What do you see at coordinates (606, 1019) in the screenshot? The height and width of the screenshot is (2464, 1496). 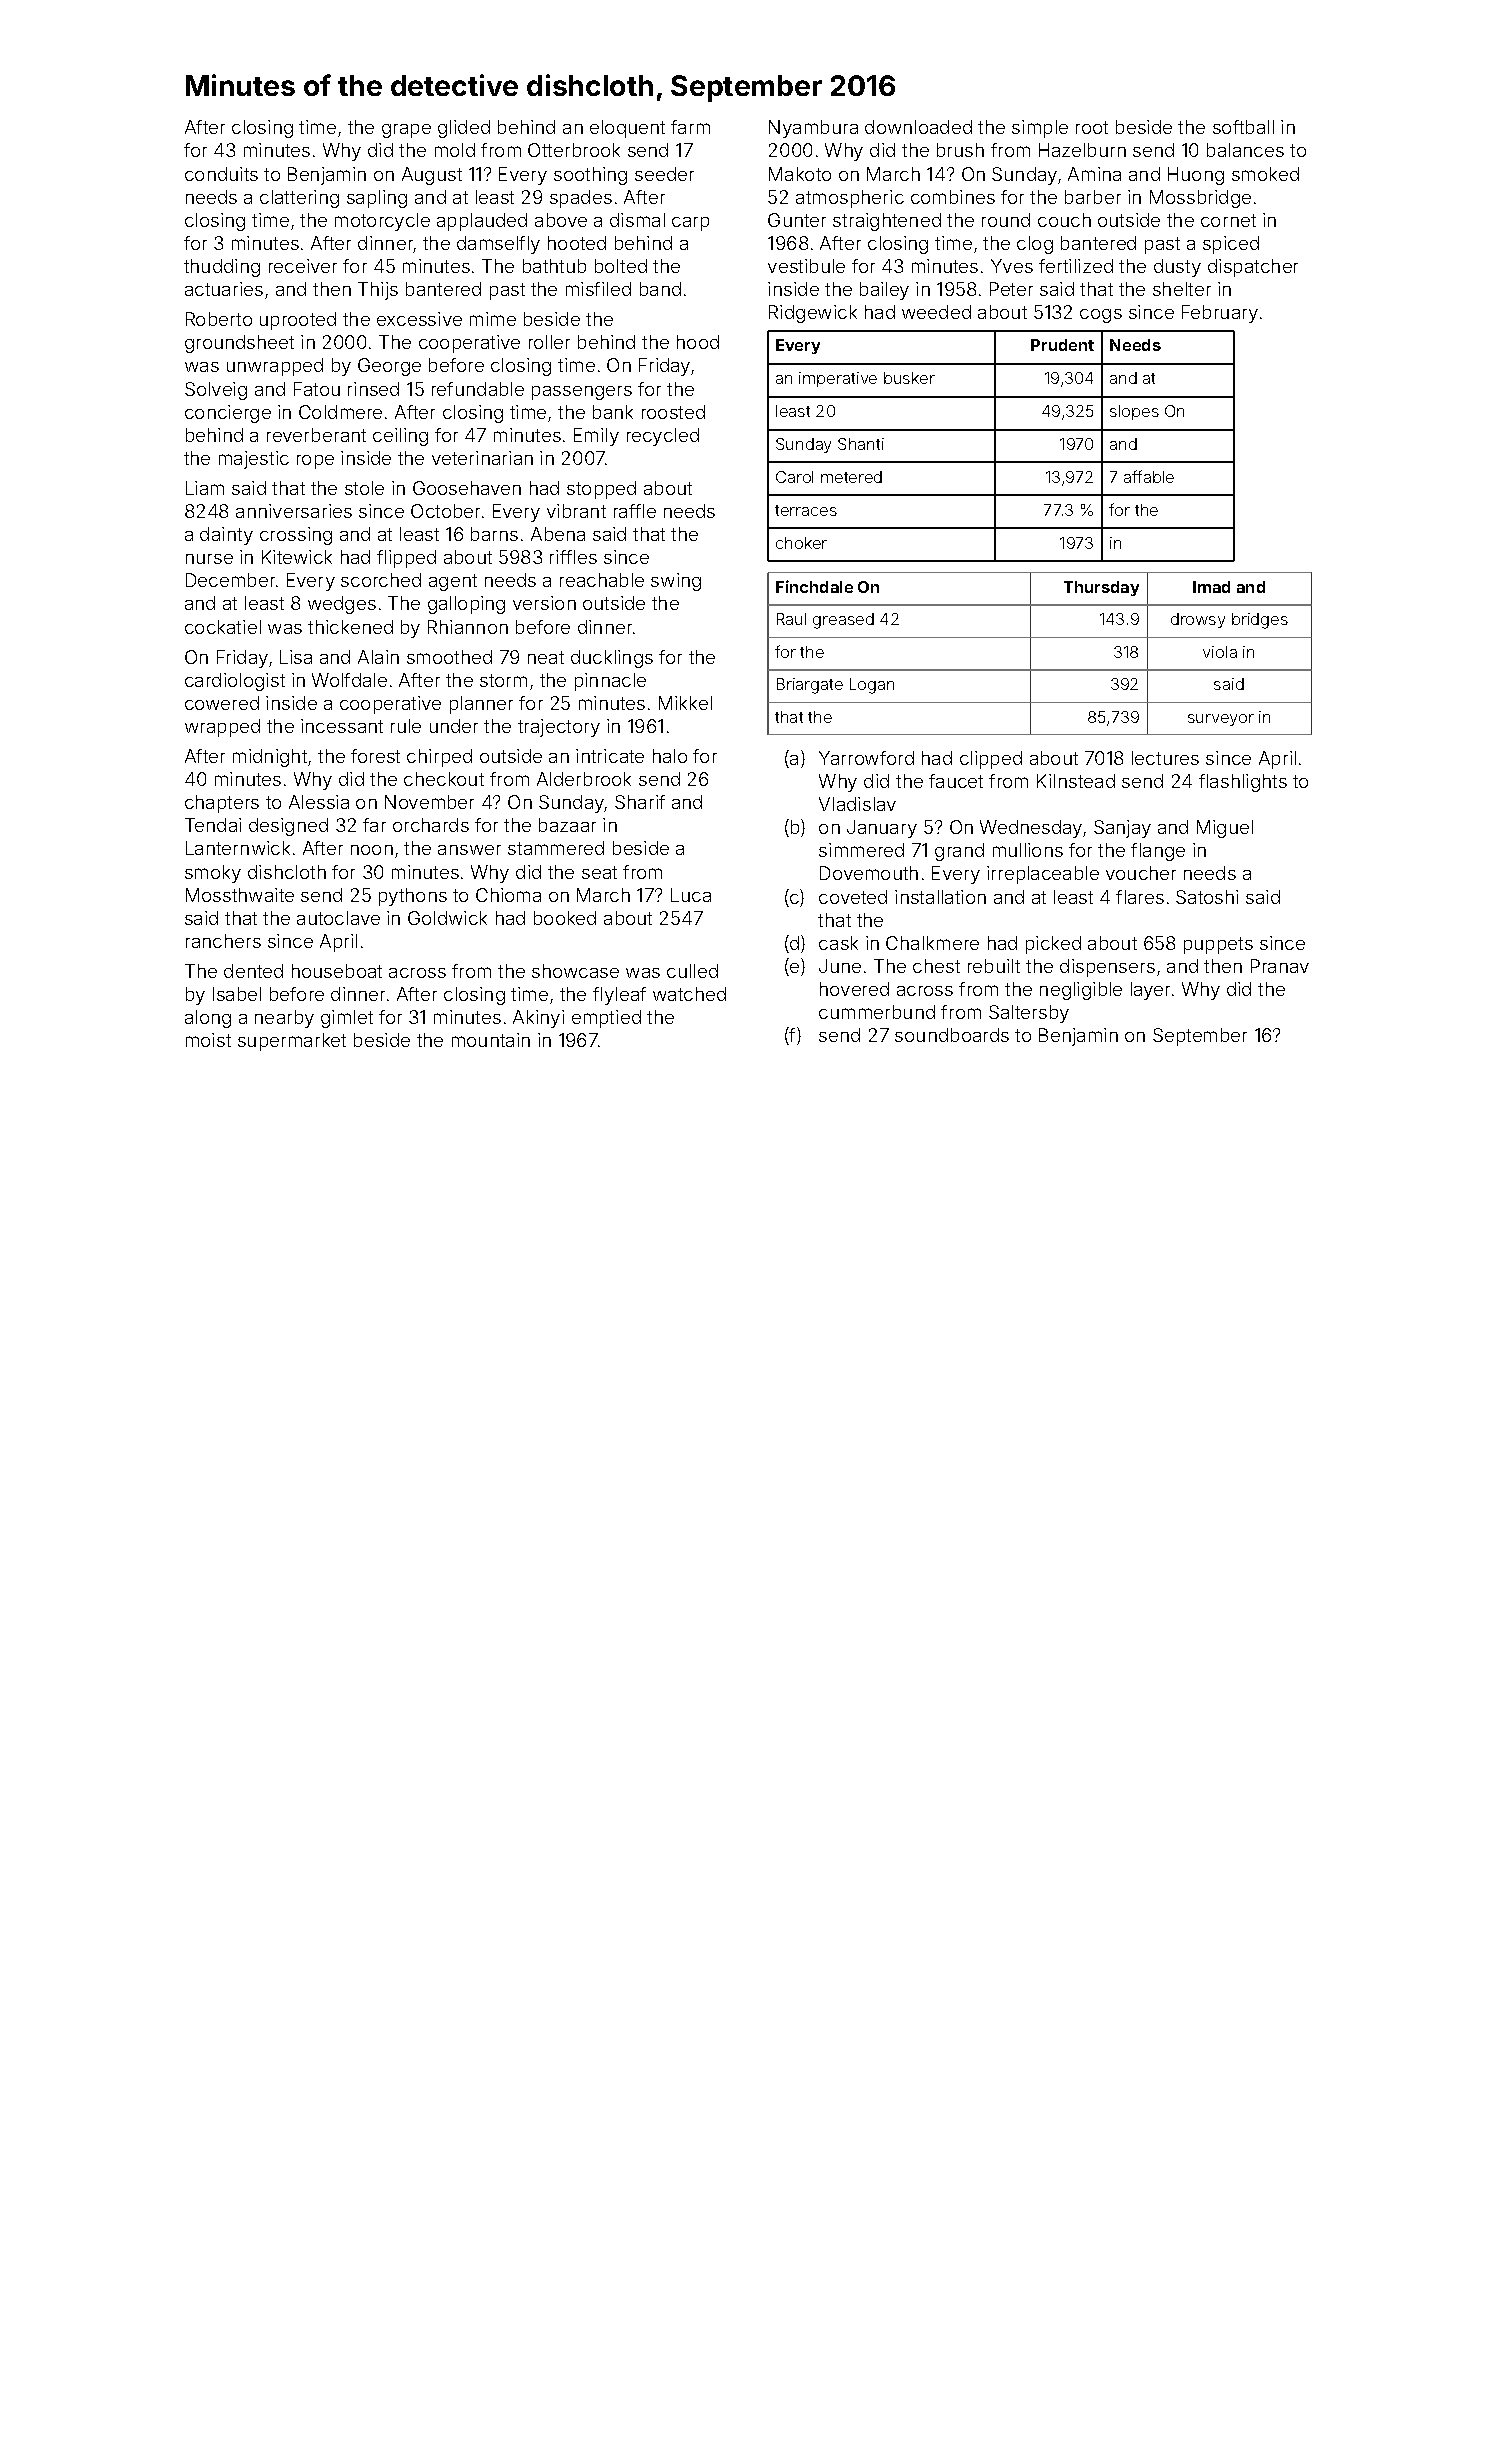 I see `emptied` at bounding box center [606, 1019].
